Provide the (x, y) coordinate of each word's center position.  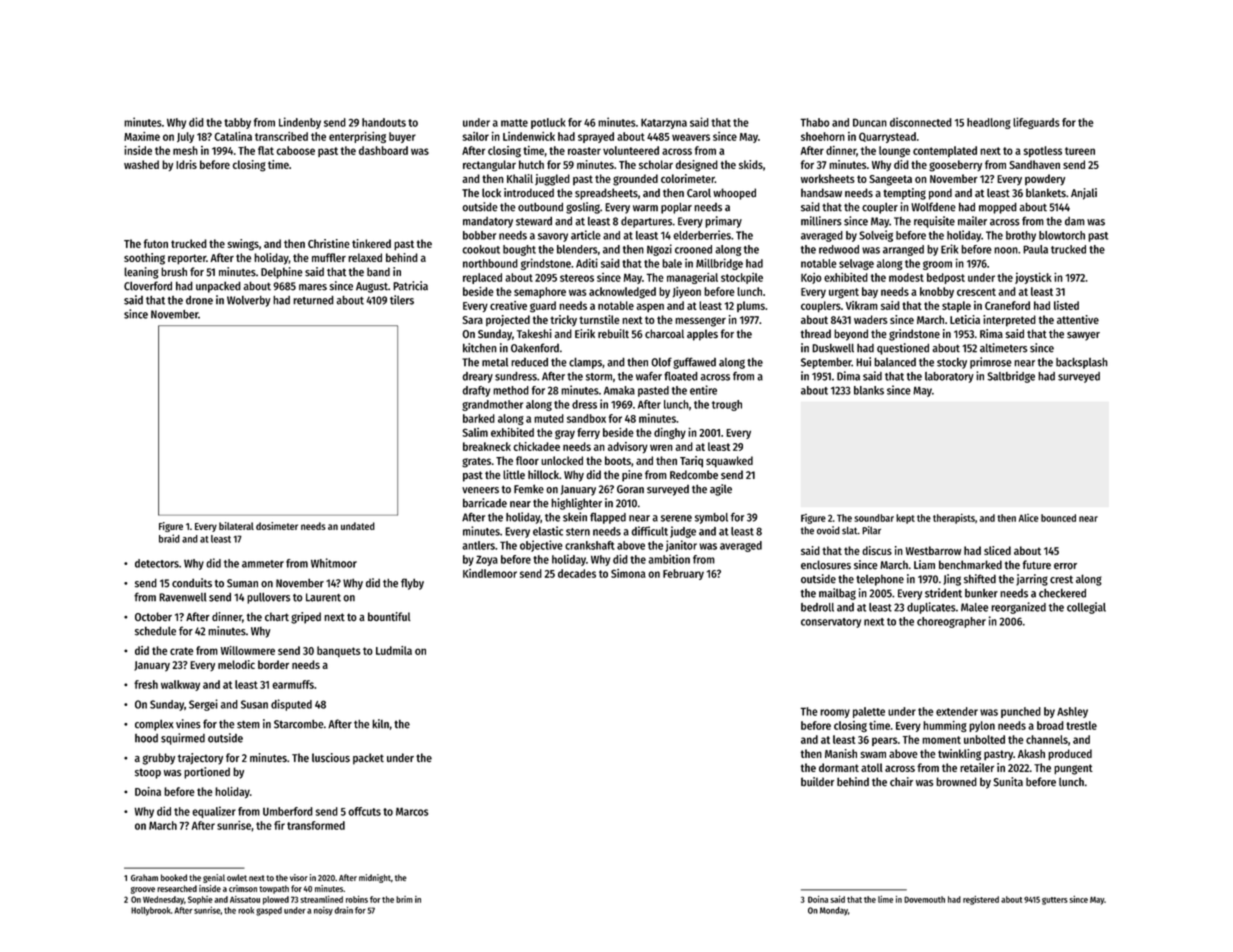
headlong (989, 123)
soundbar (874, 518)
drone (199, 300)
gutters (1055, 901)
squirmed (183, 739)
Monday (834, 911)
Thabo (815, 122)
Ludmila (394, 650)
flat (266, 150)
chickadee (536, 446)
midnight (375, 878)
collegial (1086, 608)
